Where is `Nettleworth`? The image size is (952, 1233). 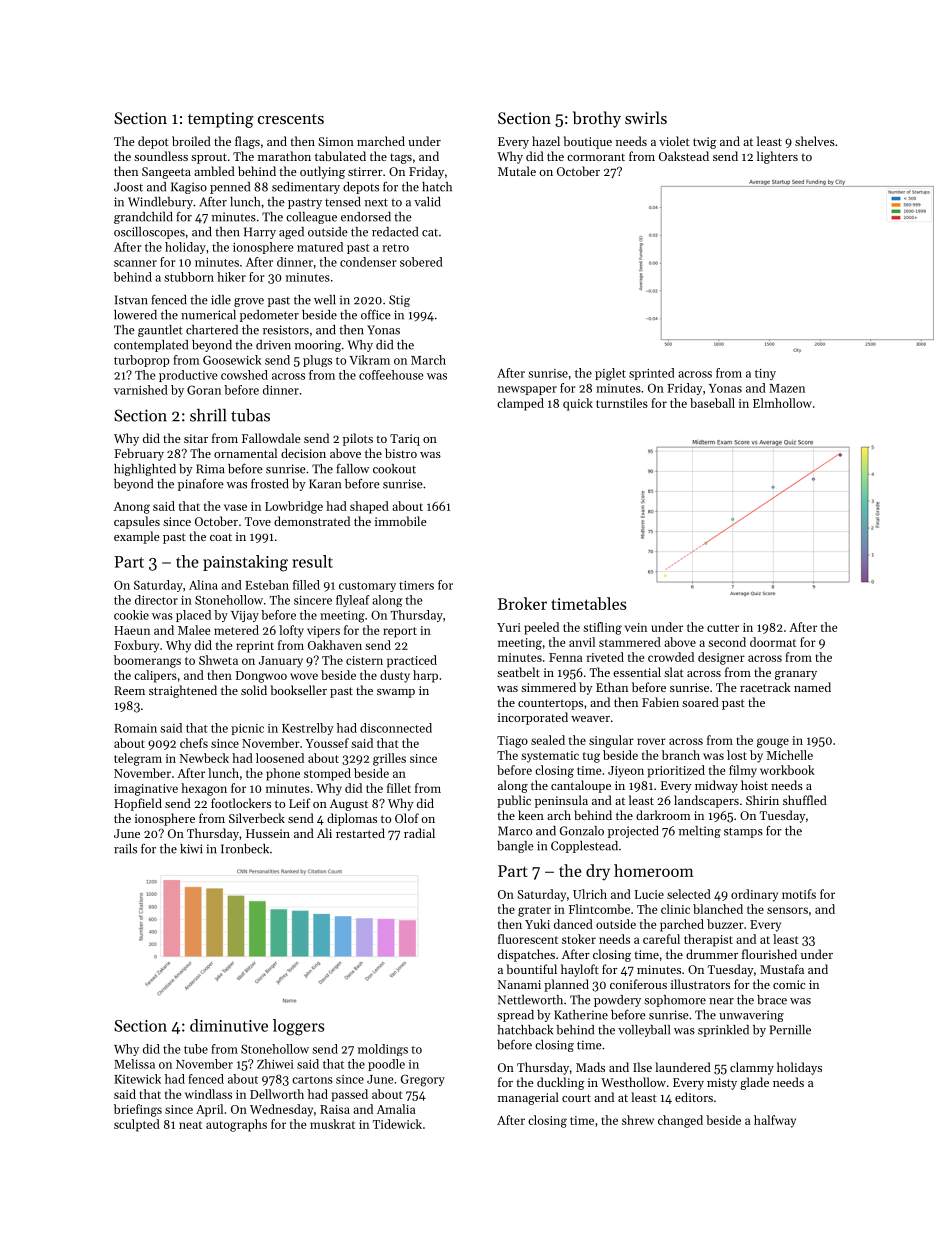
Nettleworth is located at coordinates (530, 1000).
